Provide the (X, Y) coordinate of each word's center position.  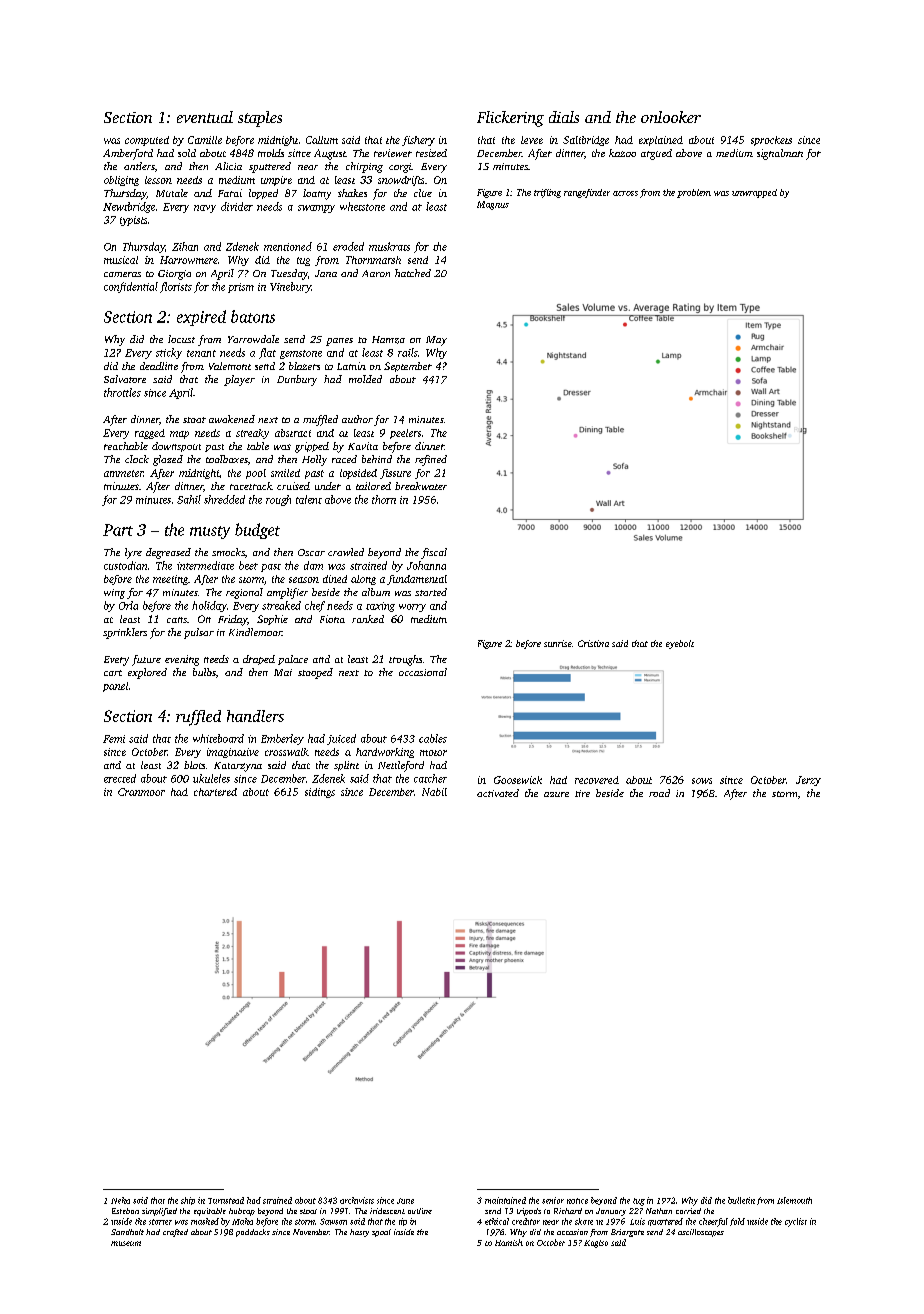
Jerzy (808, 781)
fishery (418, 141)
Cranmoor (141, 792)
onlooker (671, 117)
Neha (120, 1200)
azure (556, 794)
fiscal (434, 553)
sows (702, 781)
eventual (205, 117)
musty (210, 532)
